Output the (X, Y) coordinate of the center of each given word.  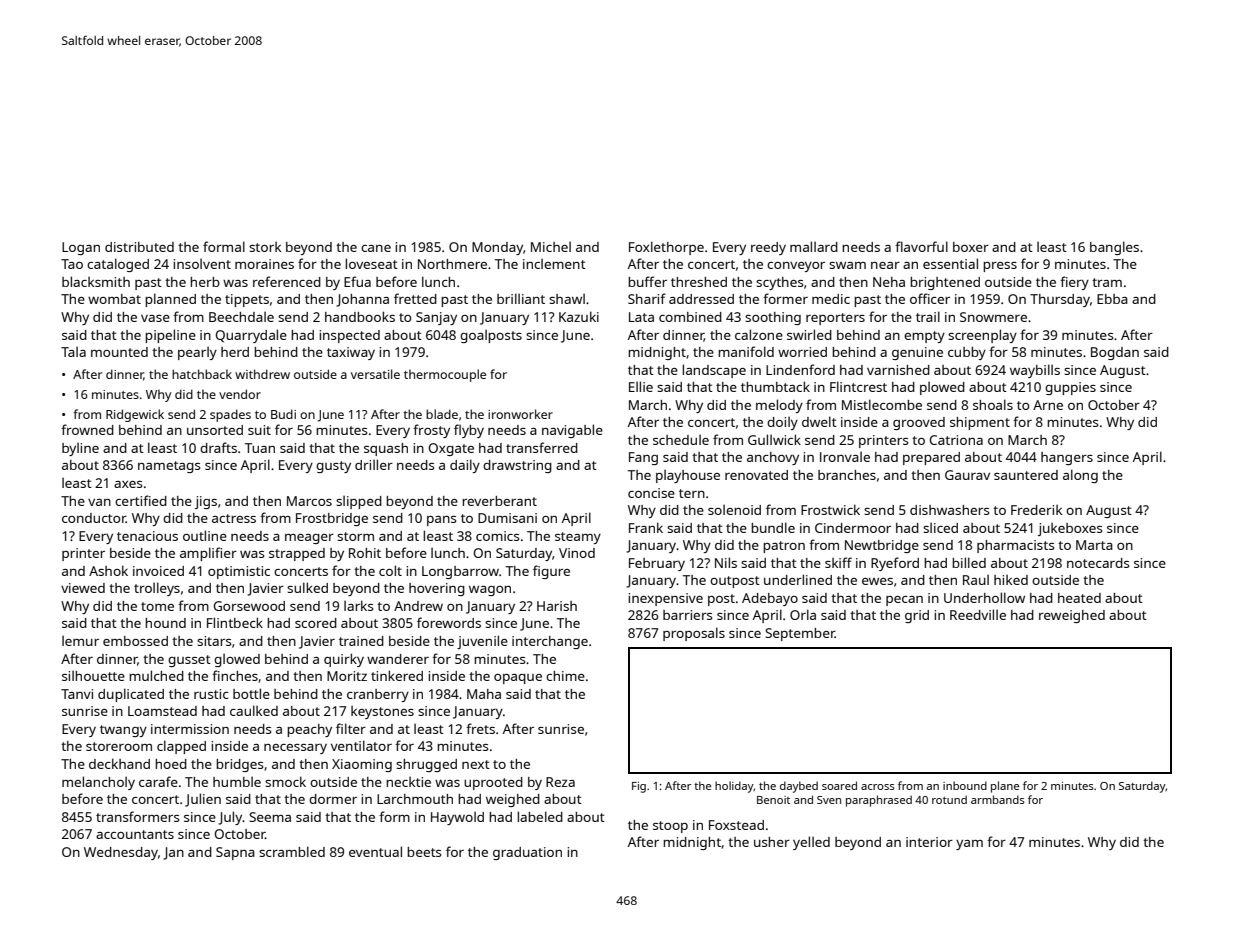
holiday (734, 787)
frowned (87, 429)
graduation (527, 853)
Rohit (365, 553)
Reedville (978, 614)
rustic (211, 694)
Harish (557, 606)
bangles (1114, 248)
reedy (768, 248)
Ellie (641, 386)
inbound (965, 785)
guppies (1070, 388)
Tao (72, 264)
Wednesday (121, 853)
